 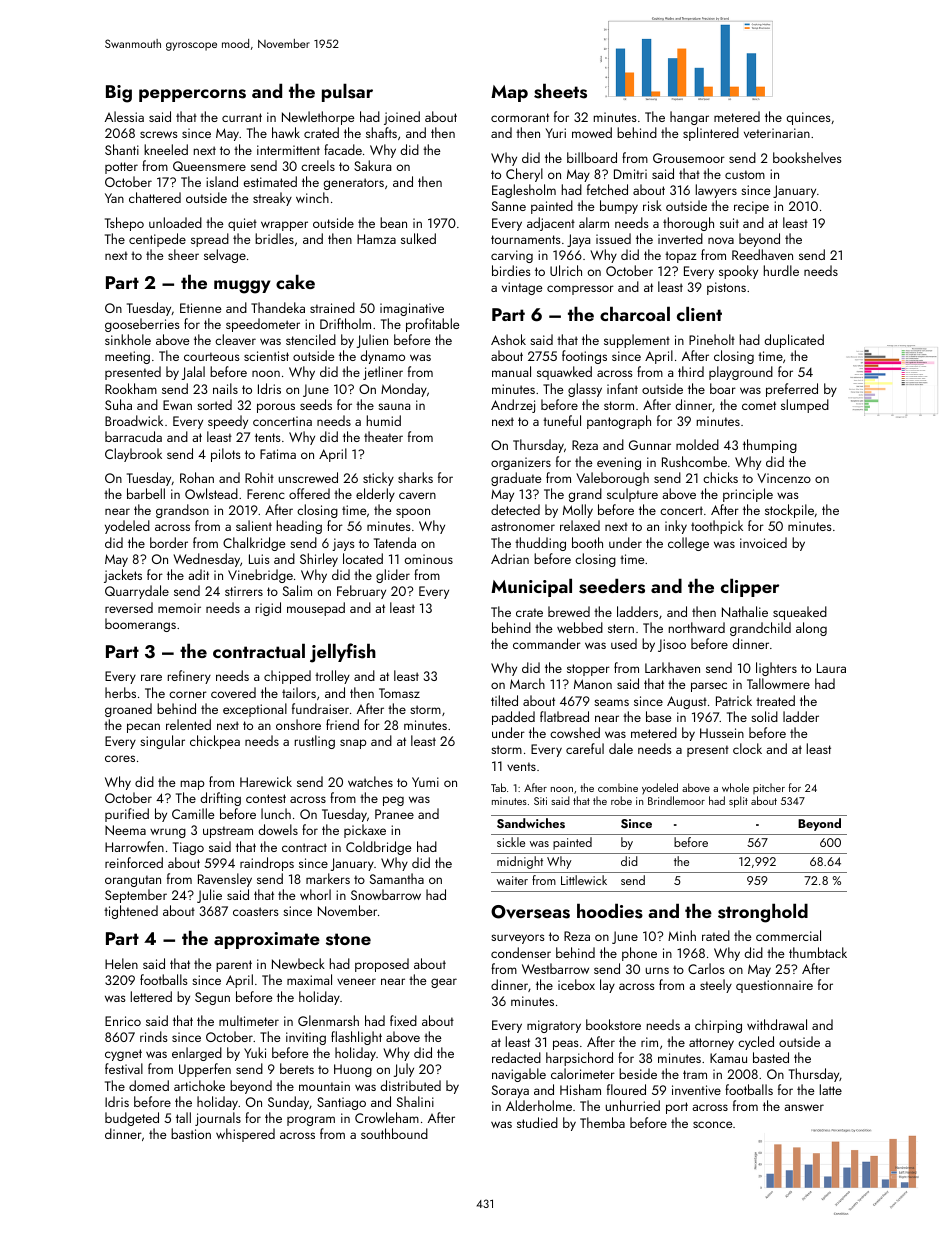 I want to click on peppercorns, so click(x=192, y=95).
